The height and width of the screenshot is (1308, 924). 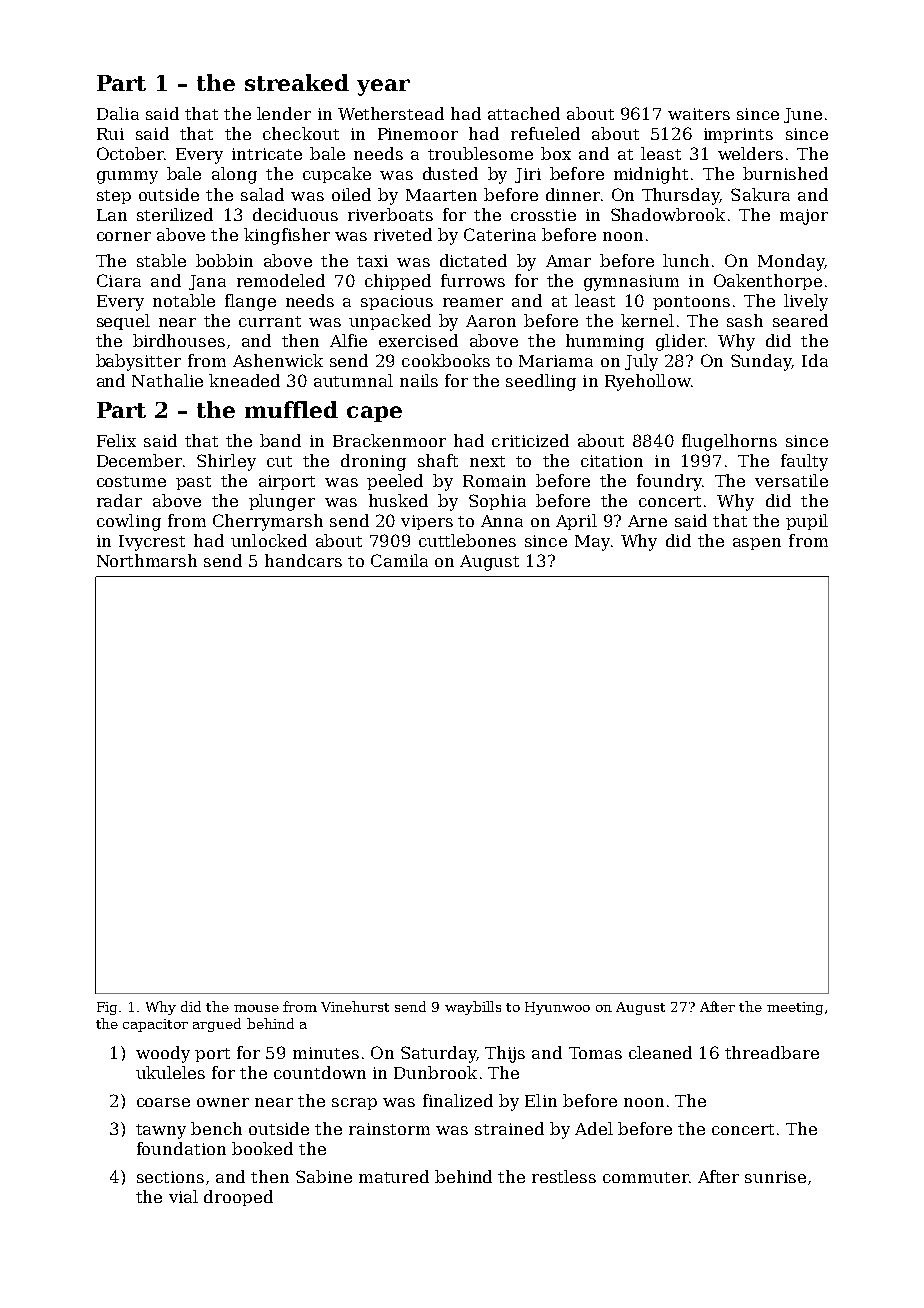 I want to click on crosstie, so click(x=543, y=215).
